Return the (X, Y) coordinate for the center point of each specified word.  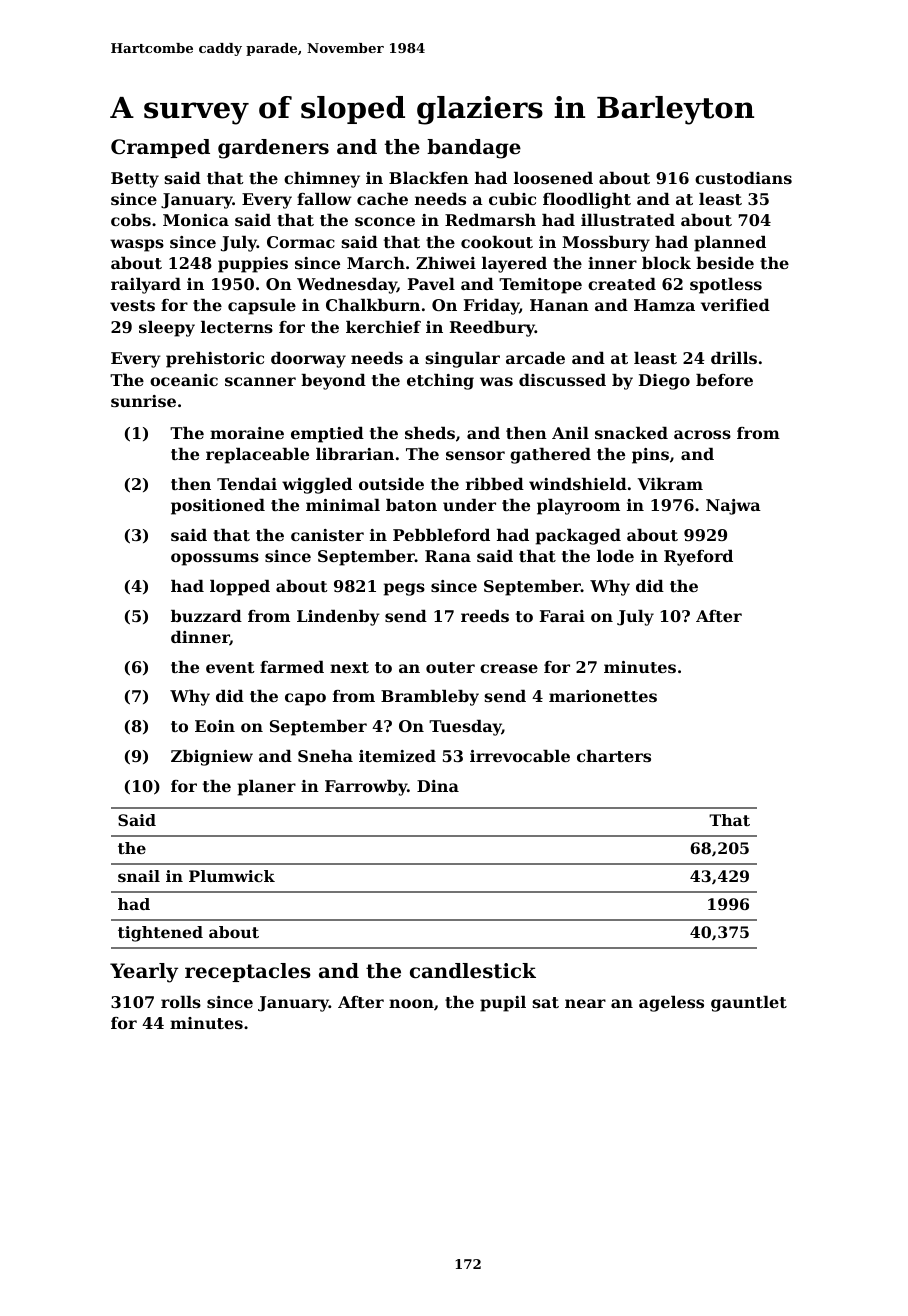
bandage (474, 149)
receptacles (248, 972)
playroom (578, 507)
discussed (562, 380)
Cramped (160, 148)
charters (614, 756)
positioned (218, 507)
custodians (743, 178)
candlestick (473, 971)
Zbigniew (212, 758)
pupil (503, 1004)
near (585, 1003)
